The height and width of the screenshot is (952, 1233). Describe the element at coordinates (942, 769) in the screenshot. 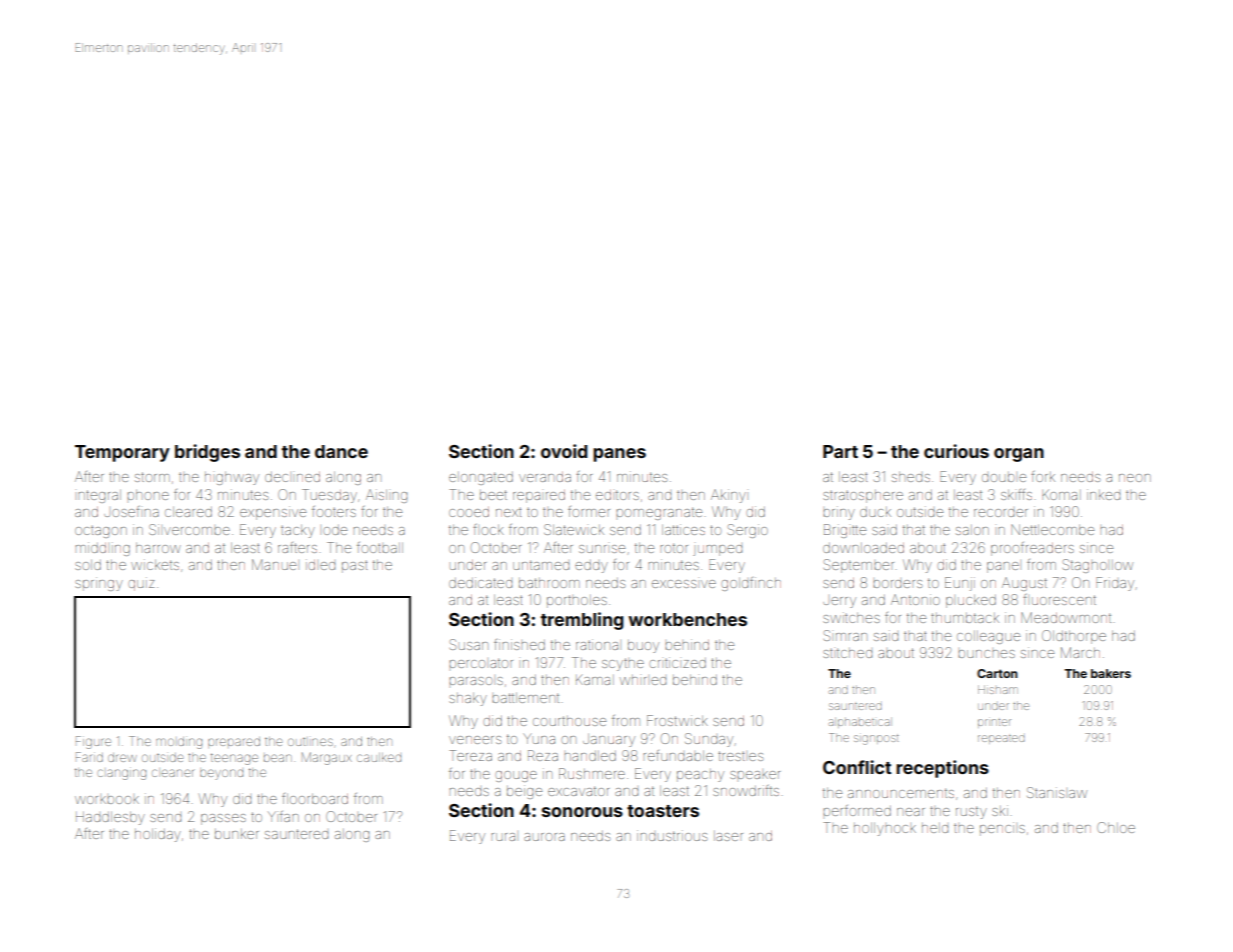

I see `receptions` at that location.
